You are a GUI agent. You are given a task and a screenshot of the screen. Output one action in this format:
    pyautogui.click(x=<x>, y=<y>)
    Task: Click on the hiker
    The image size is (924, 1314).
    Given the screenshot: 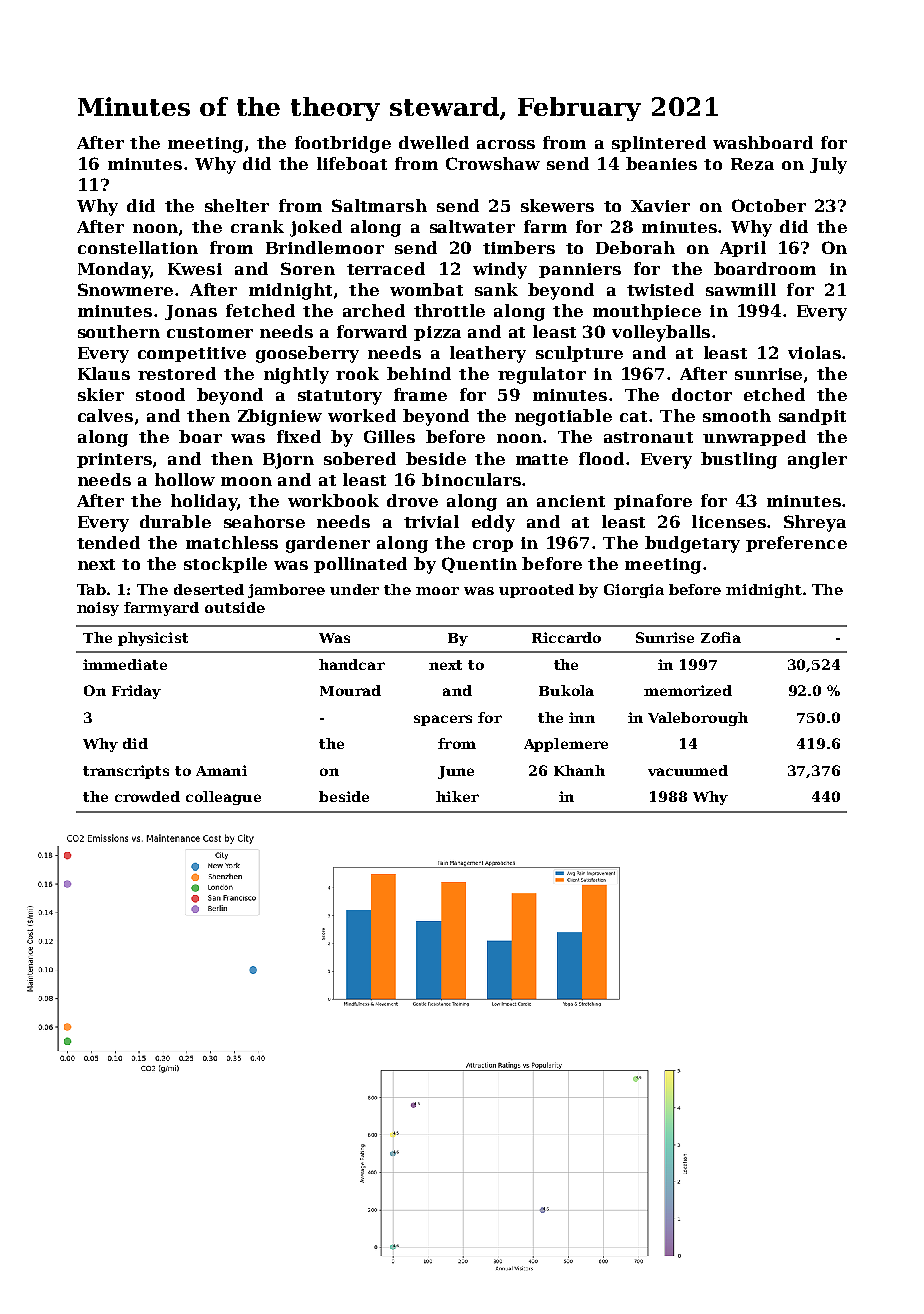 What is the action you would take?
    pyautogui.click(x=457, y=796)
